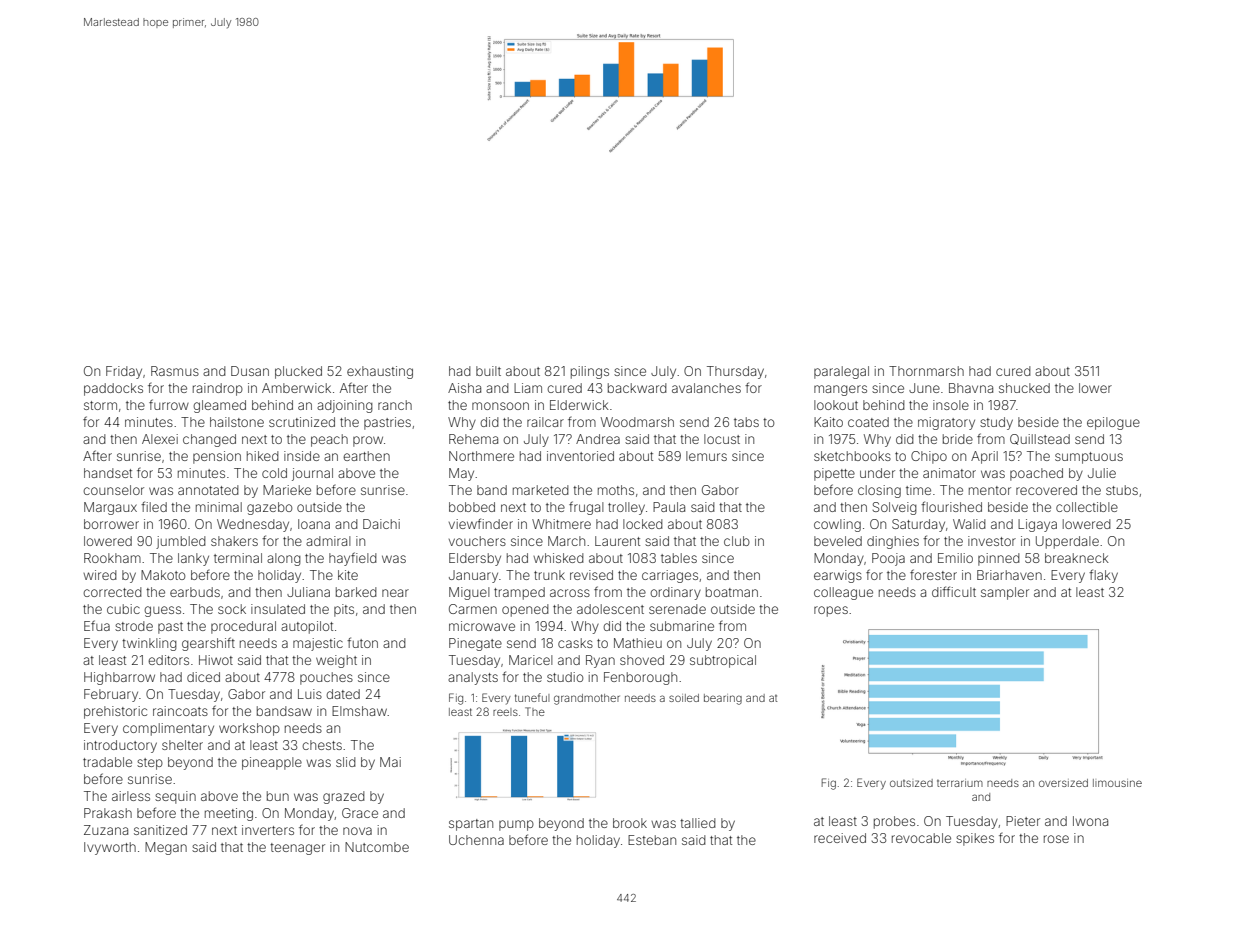 This document has width=1233, height=952. What do you see at coordinates (150, 764) in the document?
I see `step` at bounding box center [150, 764].
